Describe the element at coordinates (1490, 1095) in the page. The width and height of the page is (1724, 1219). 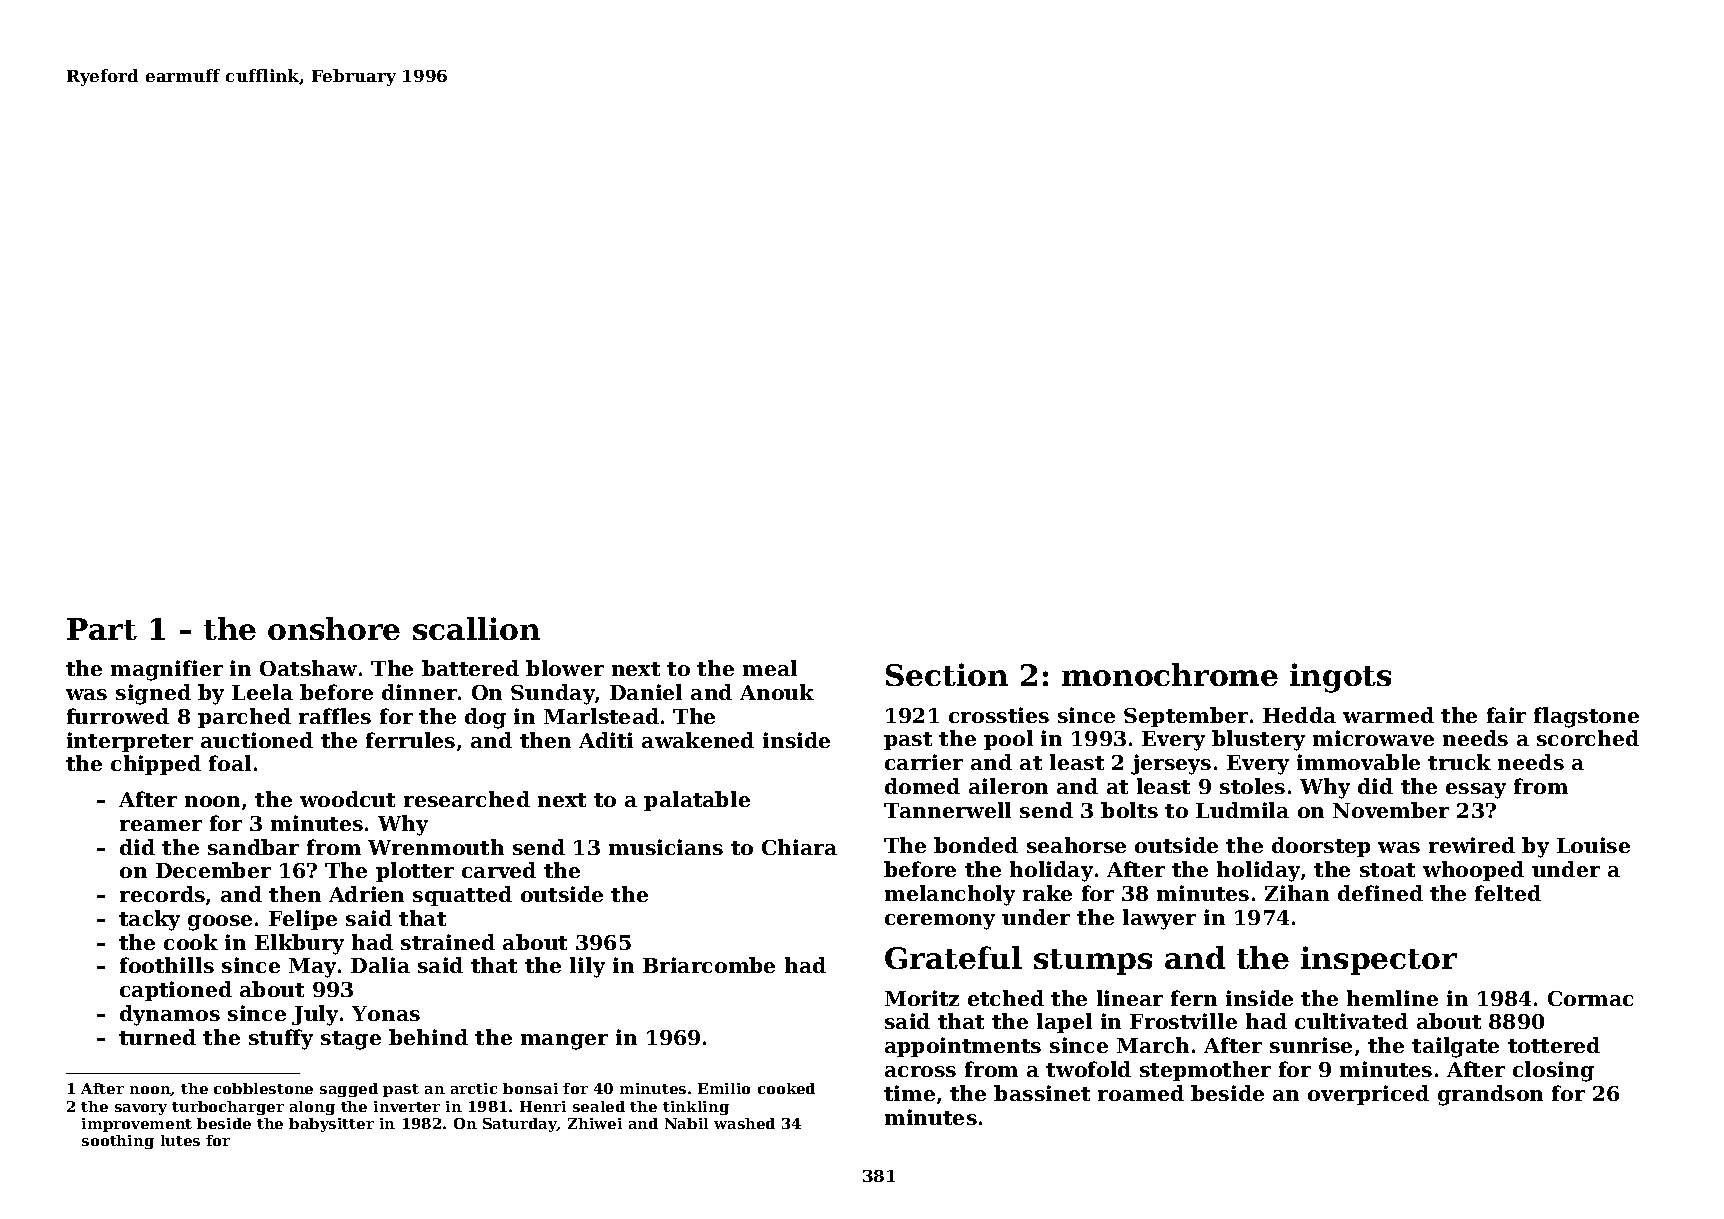
I see `grandson` at that location.
